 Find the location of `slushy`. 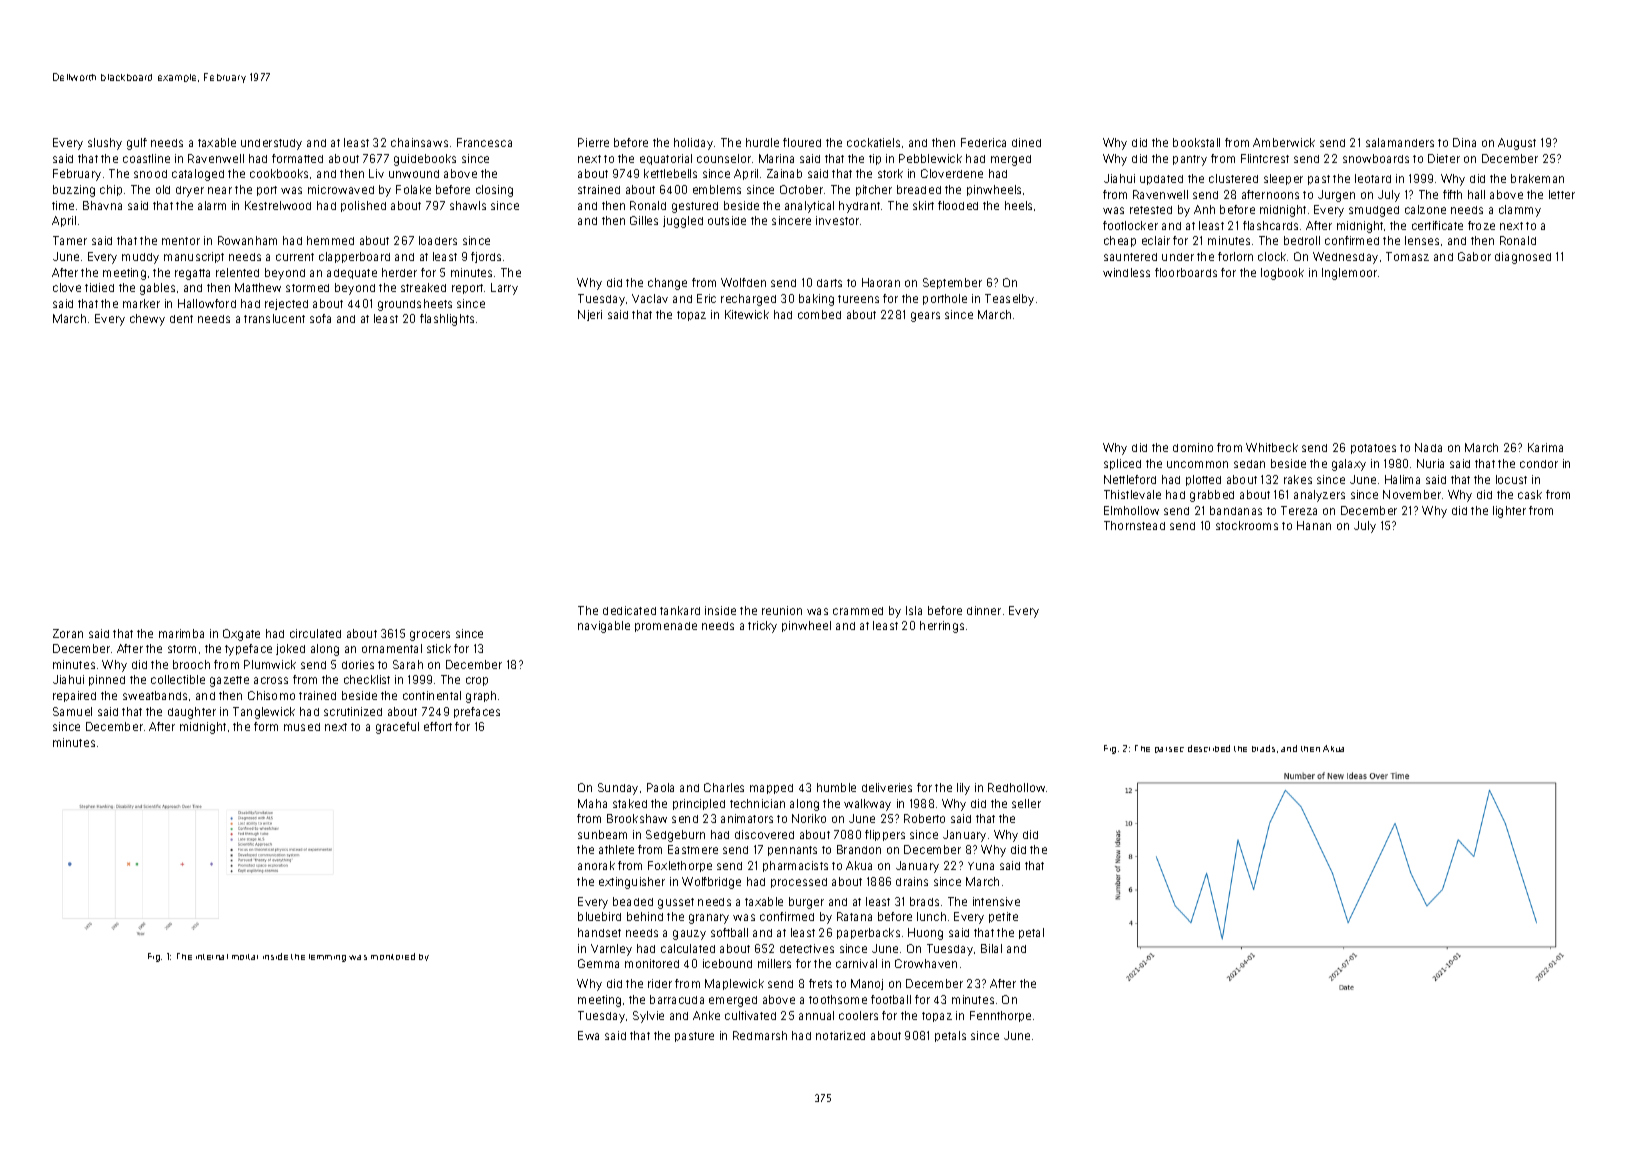

slushy is located at coordinates (105, 144).
